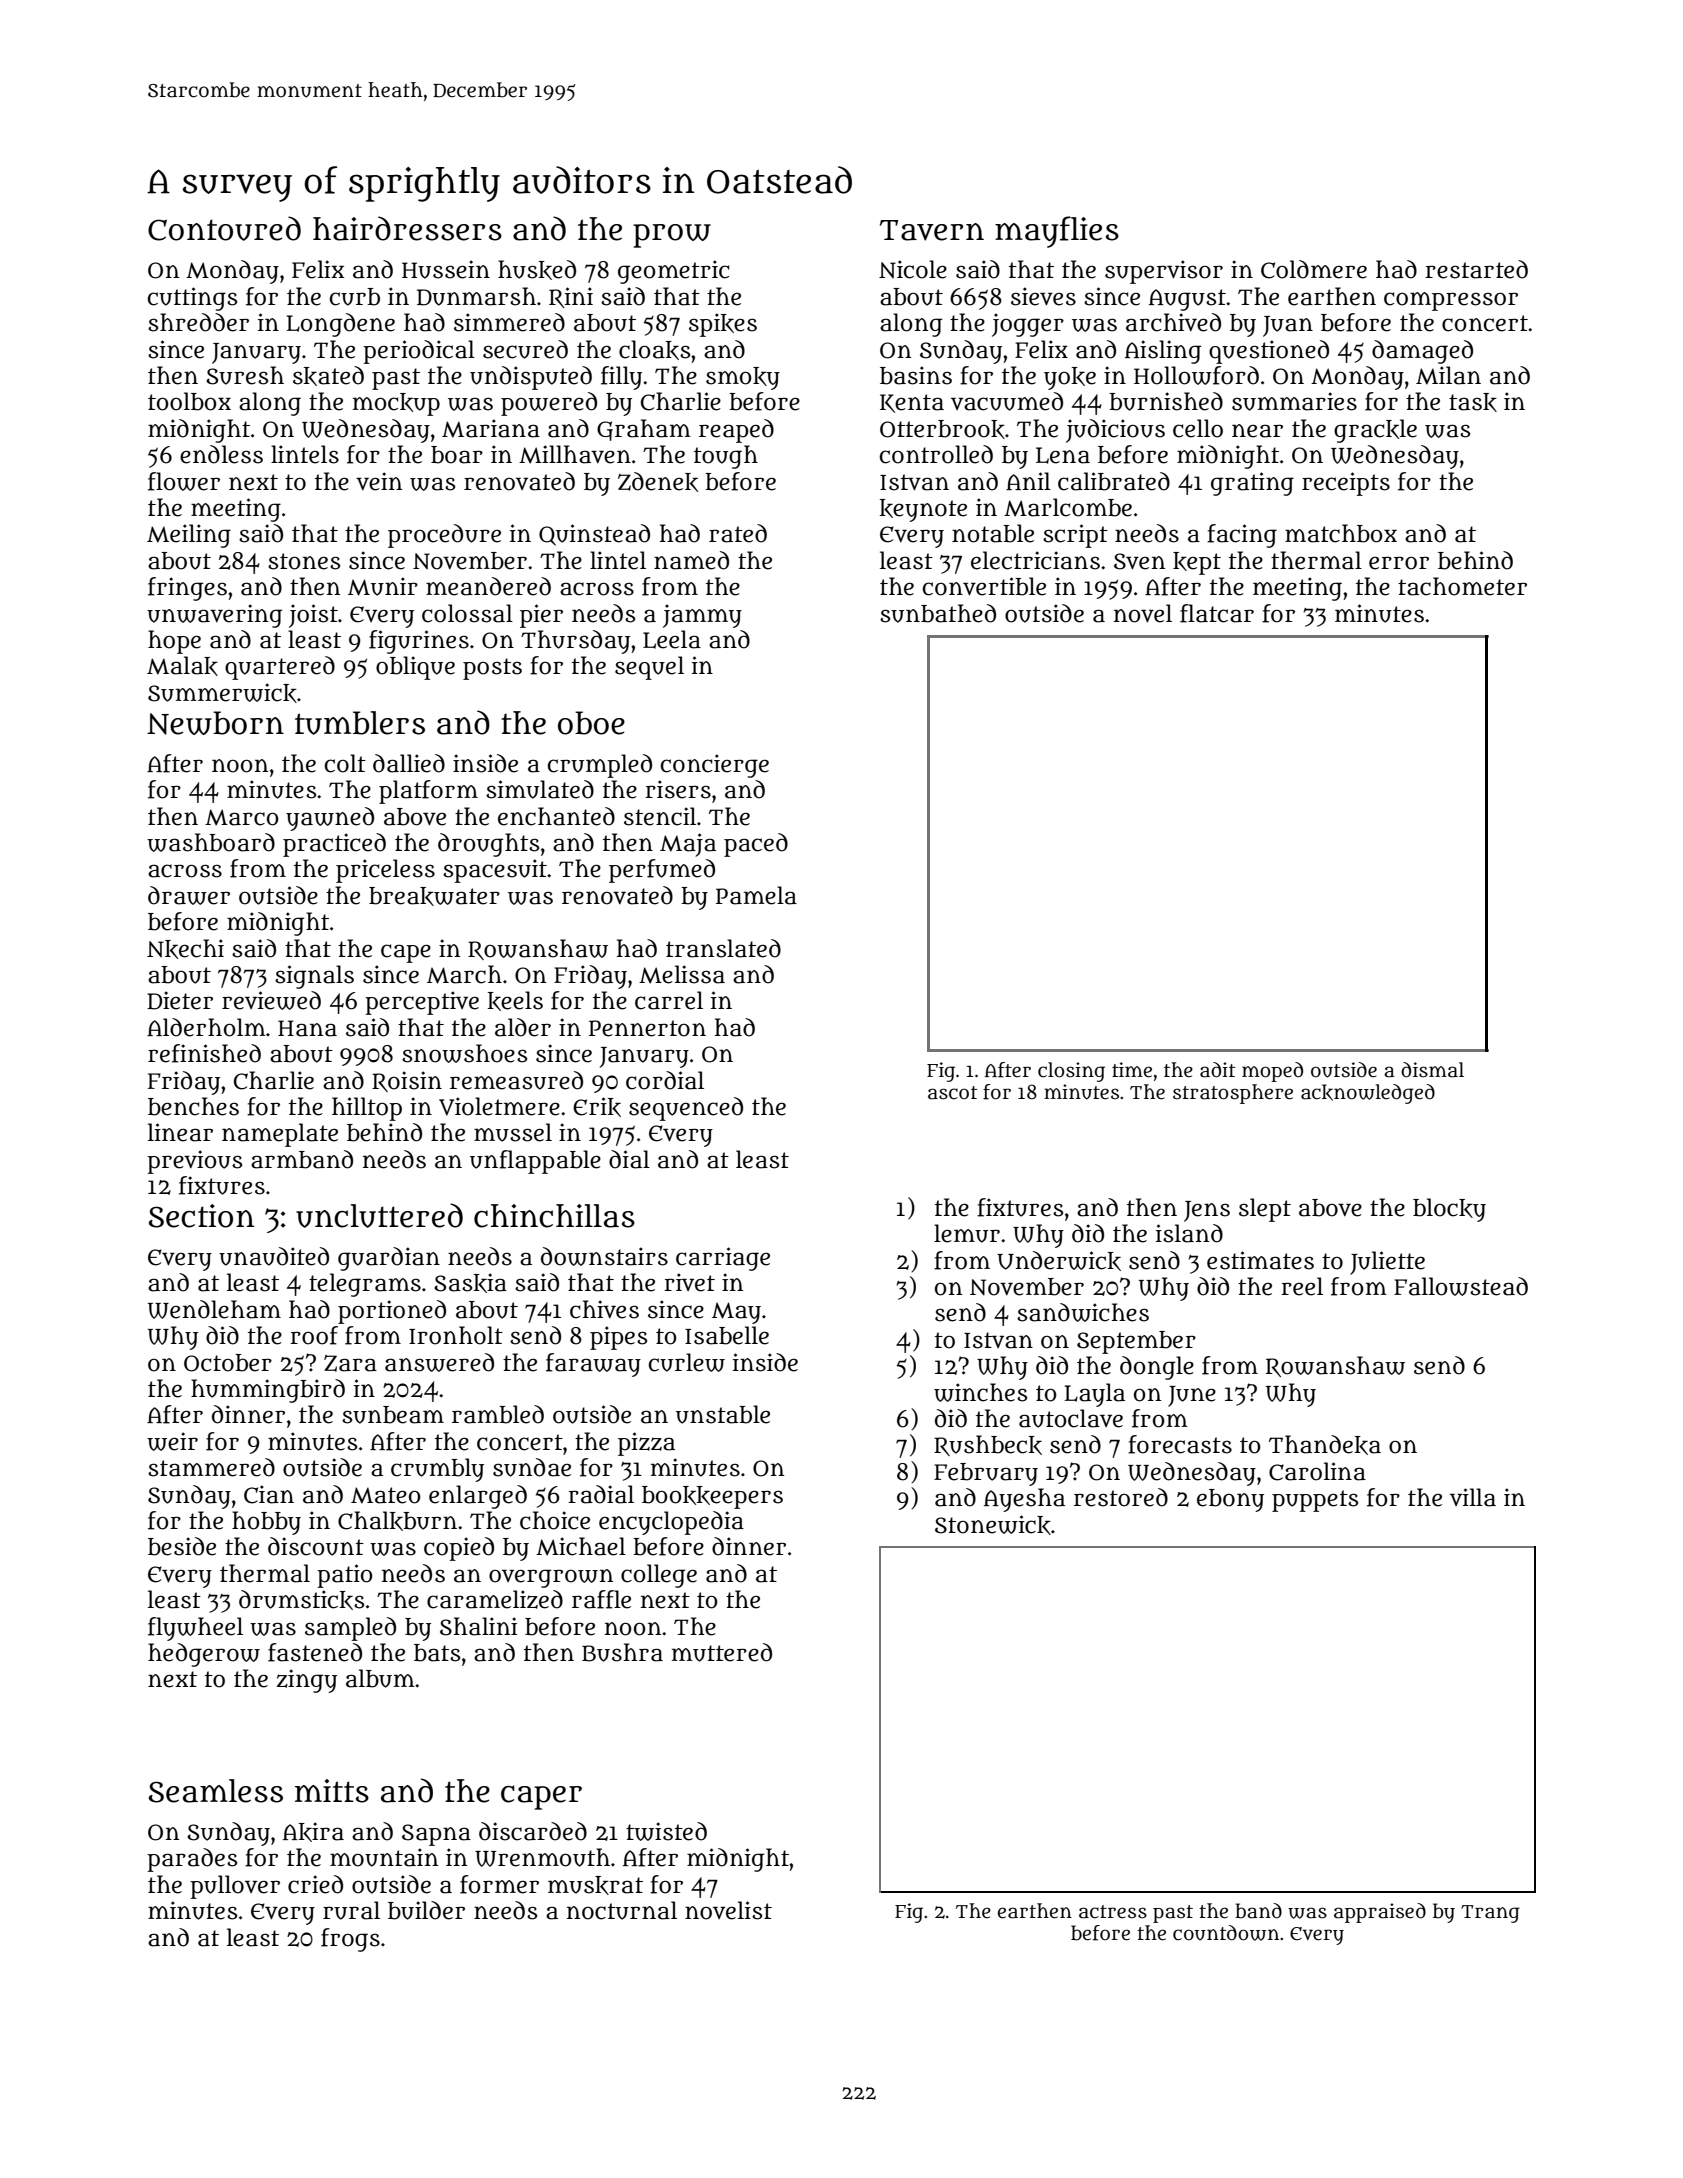 Image resolution: width=1683 pixels, height=2178 pixels. Describe the element at coordinates (1314, 269) in the screenshot. I see `Coldmere` at that location.
